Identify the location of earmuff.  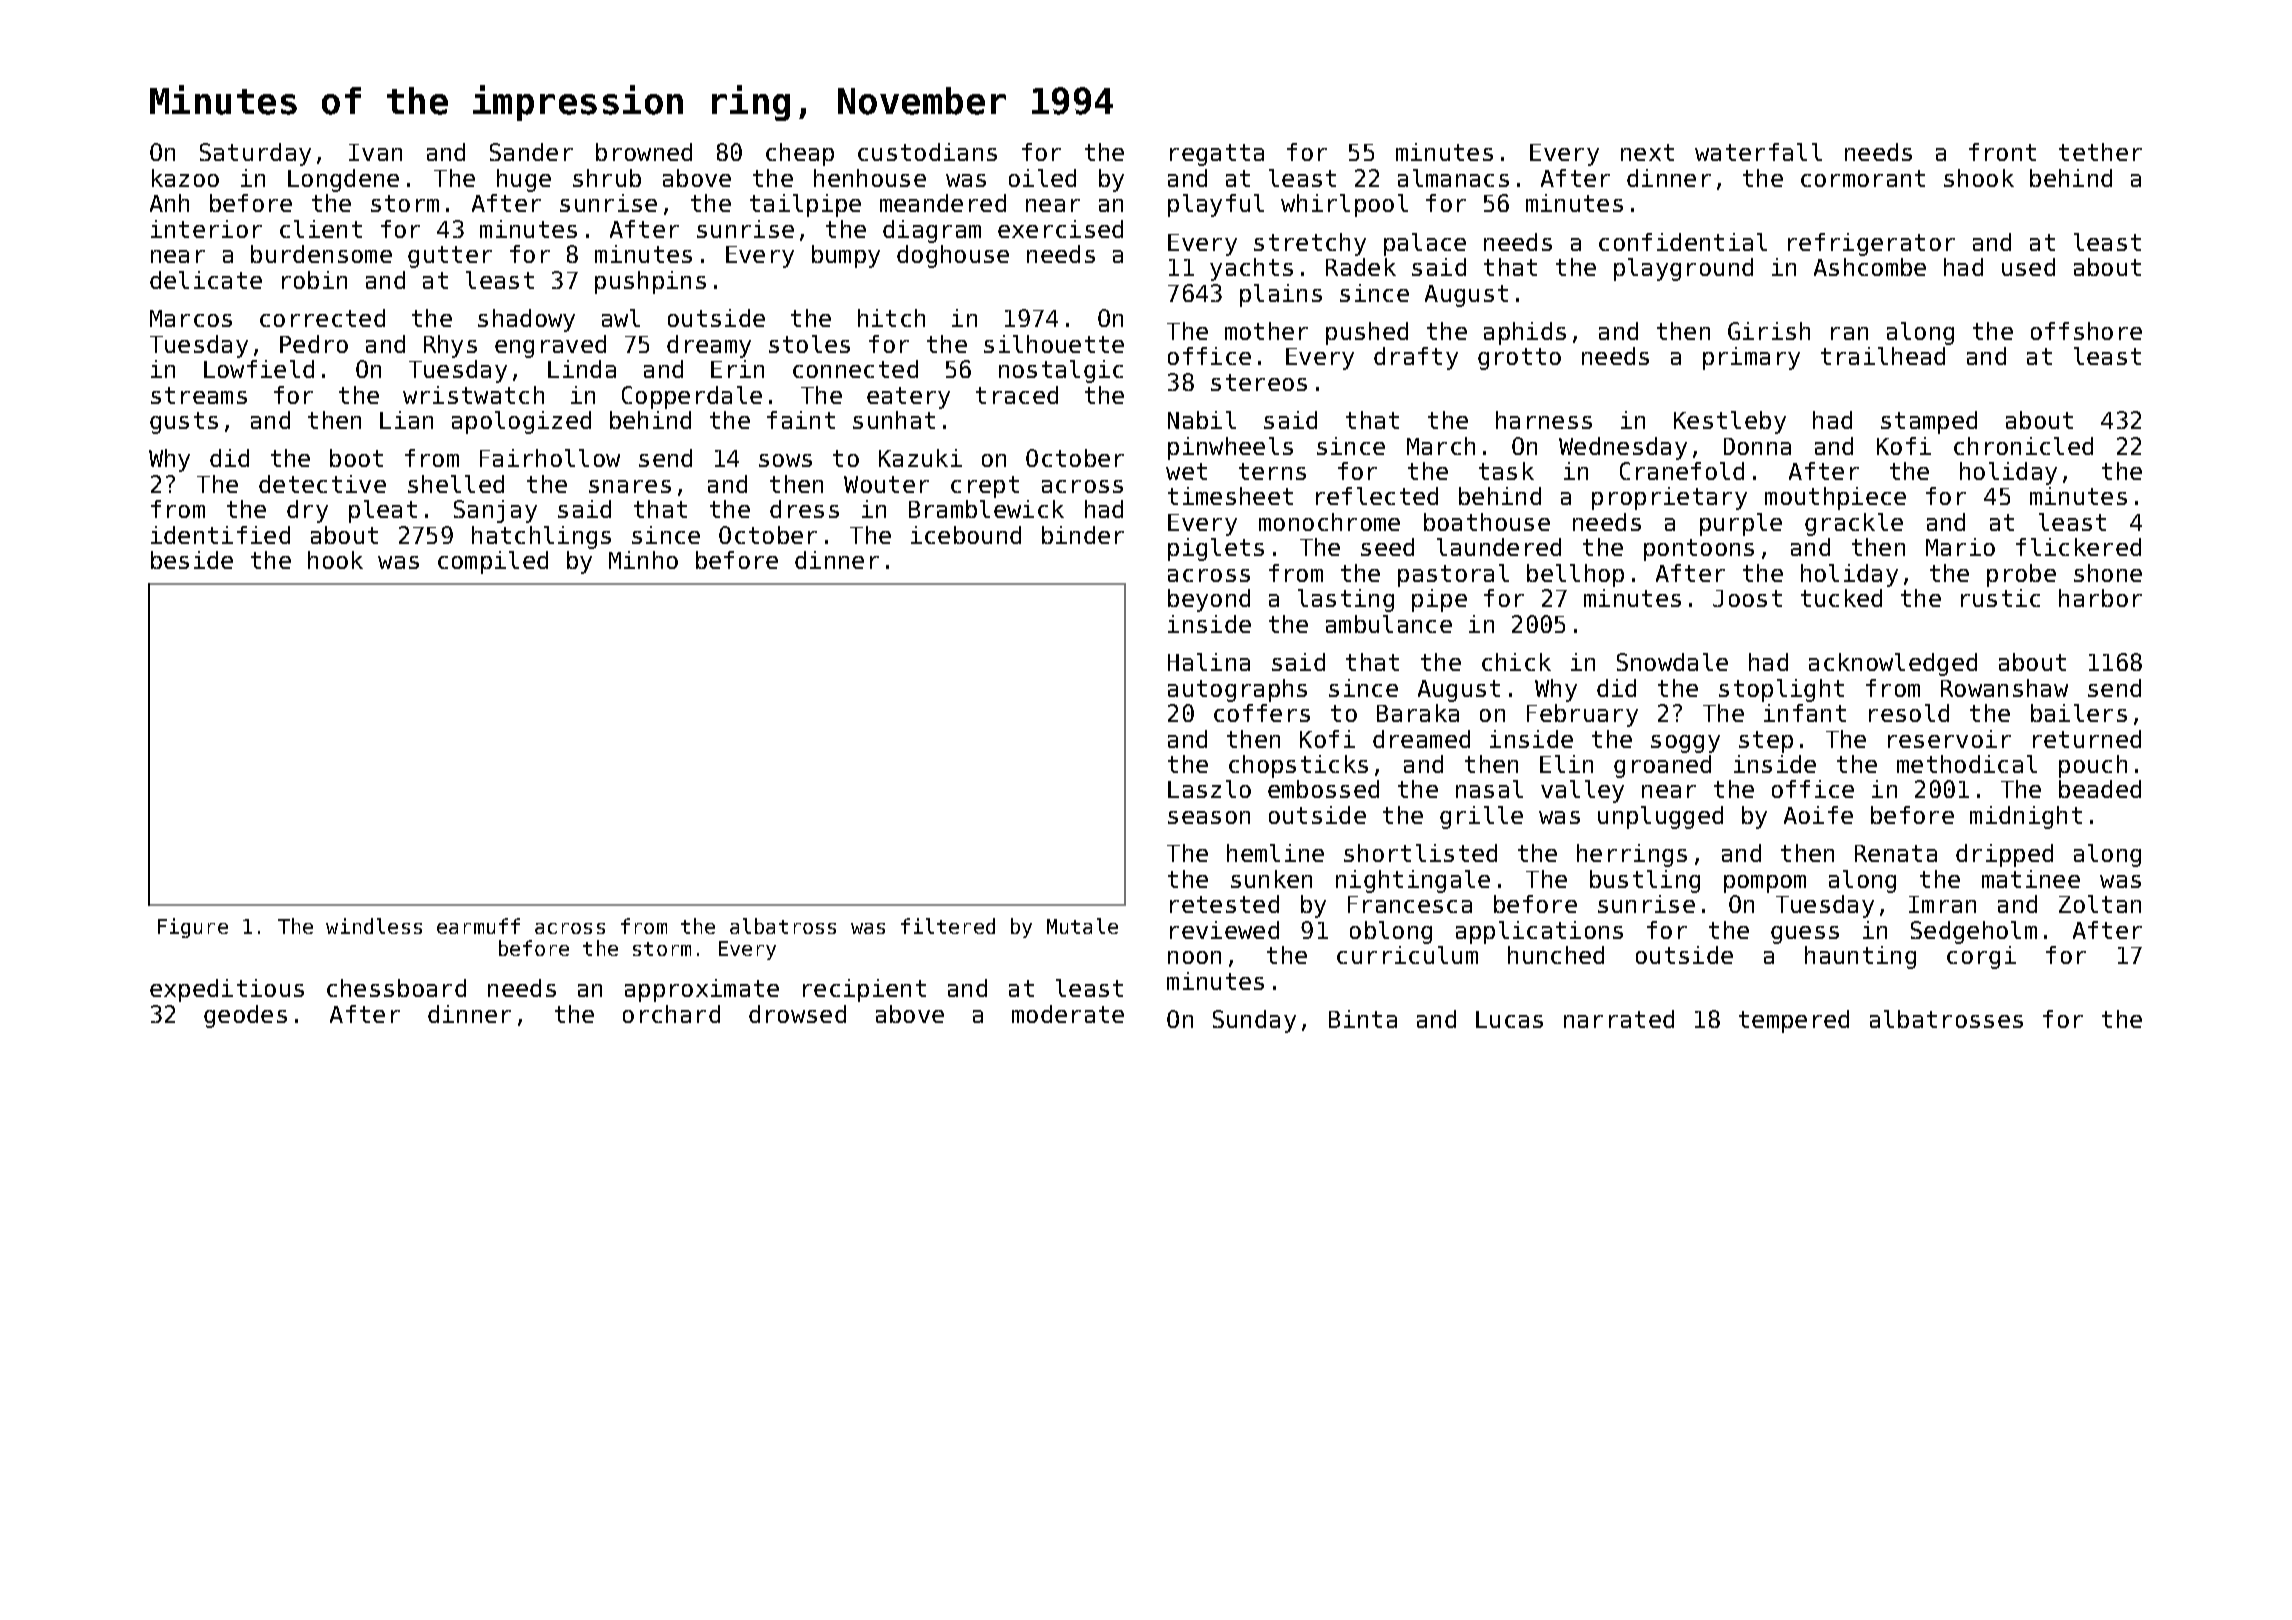
(478, 926).
